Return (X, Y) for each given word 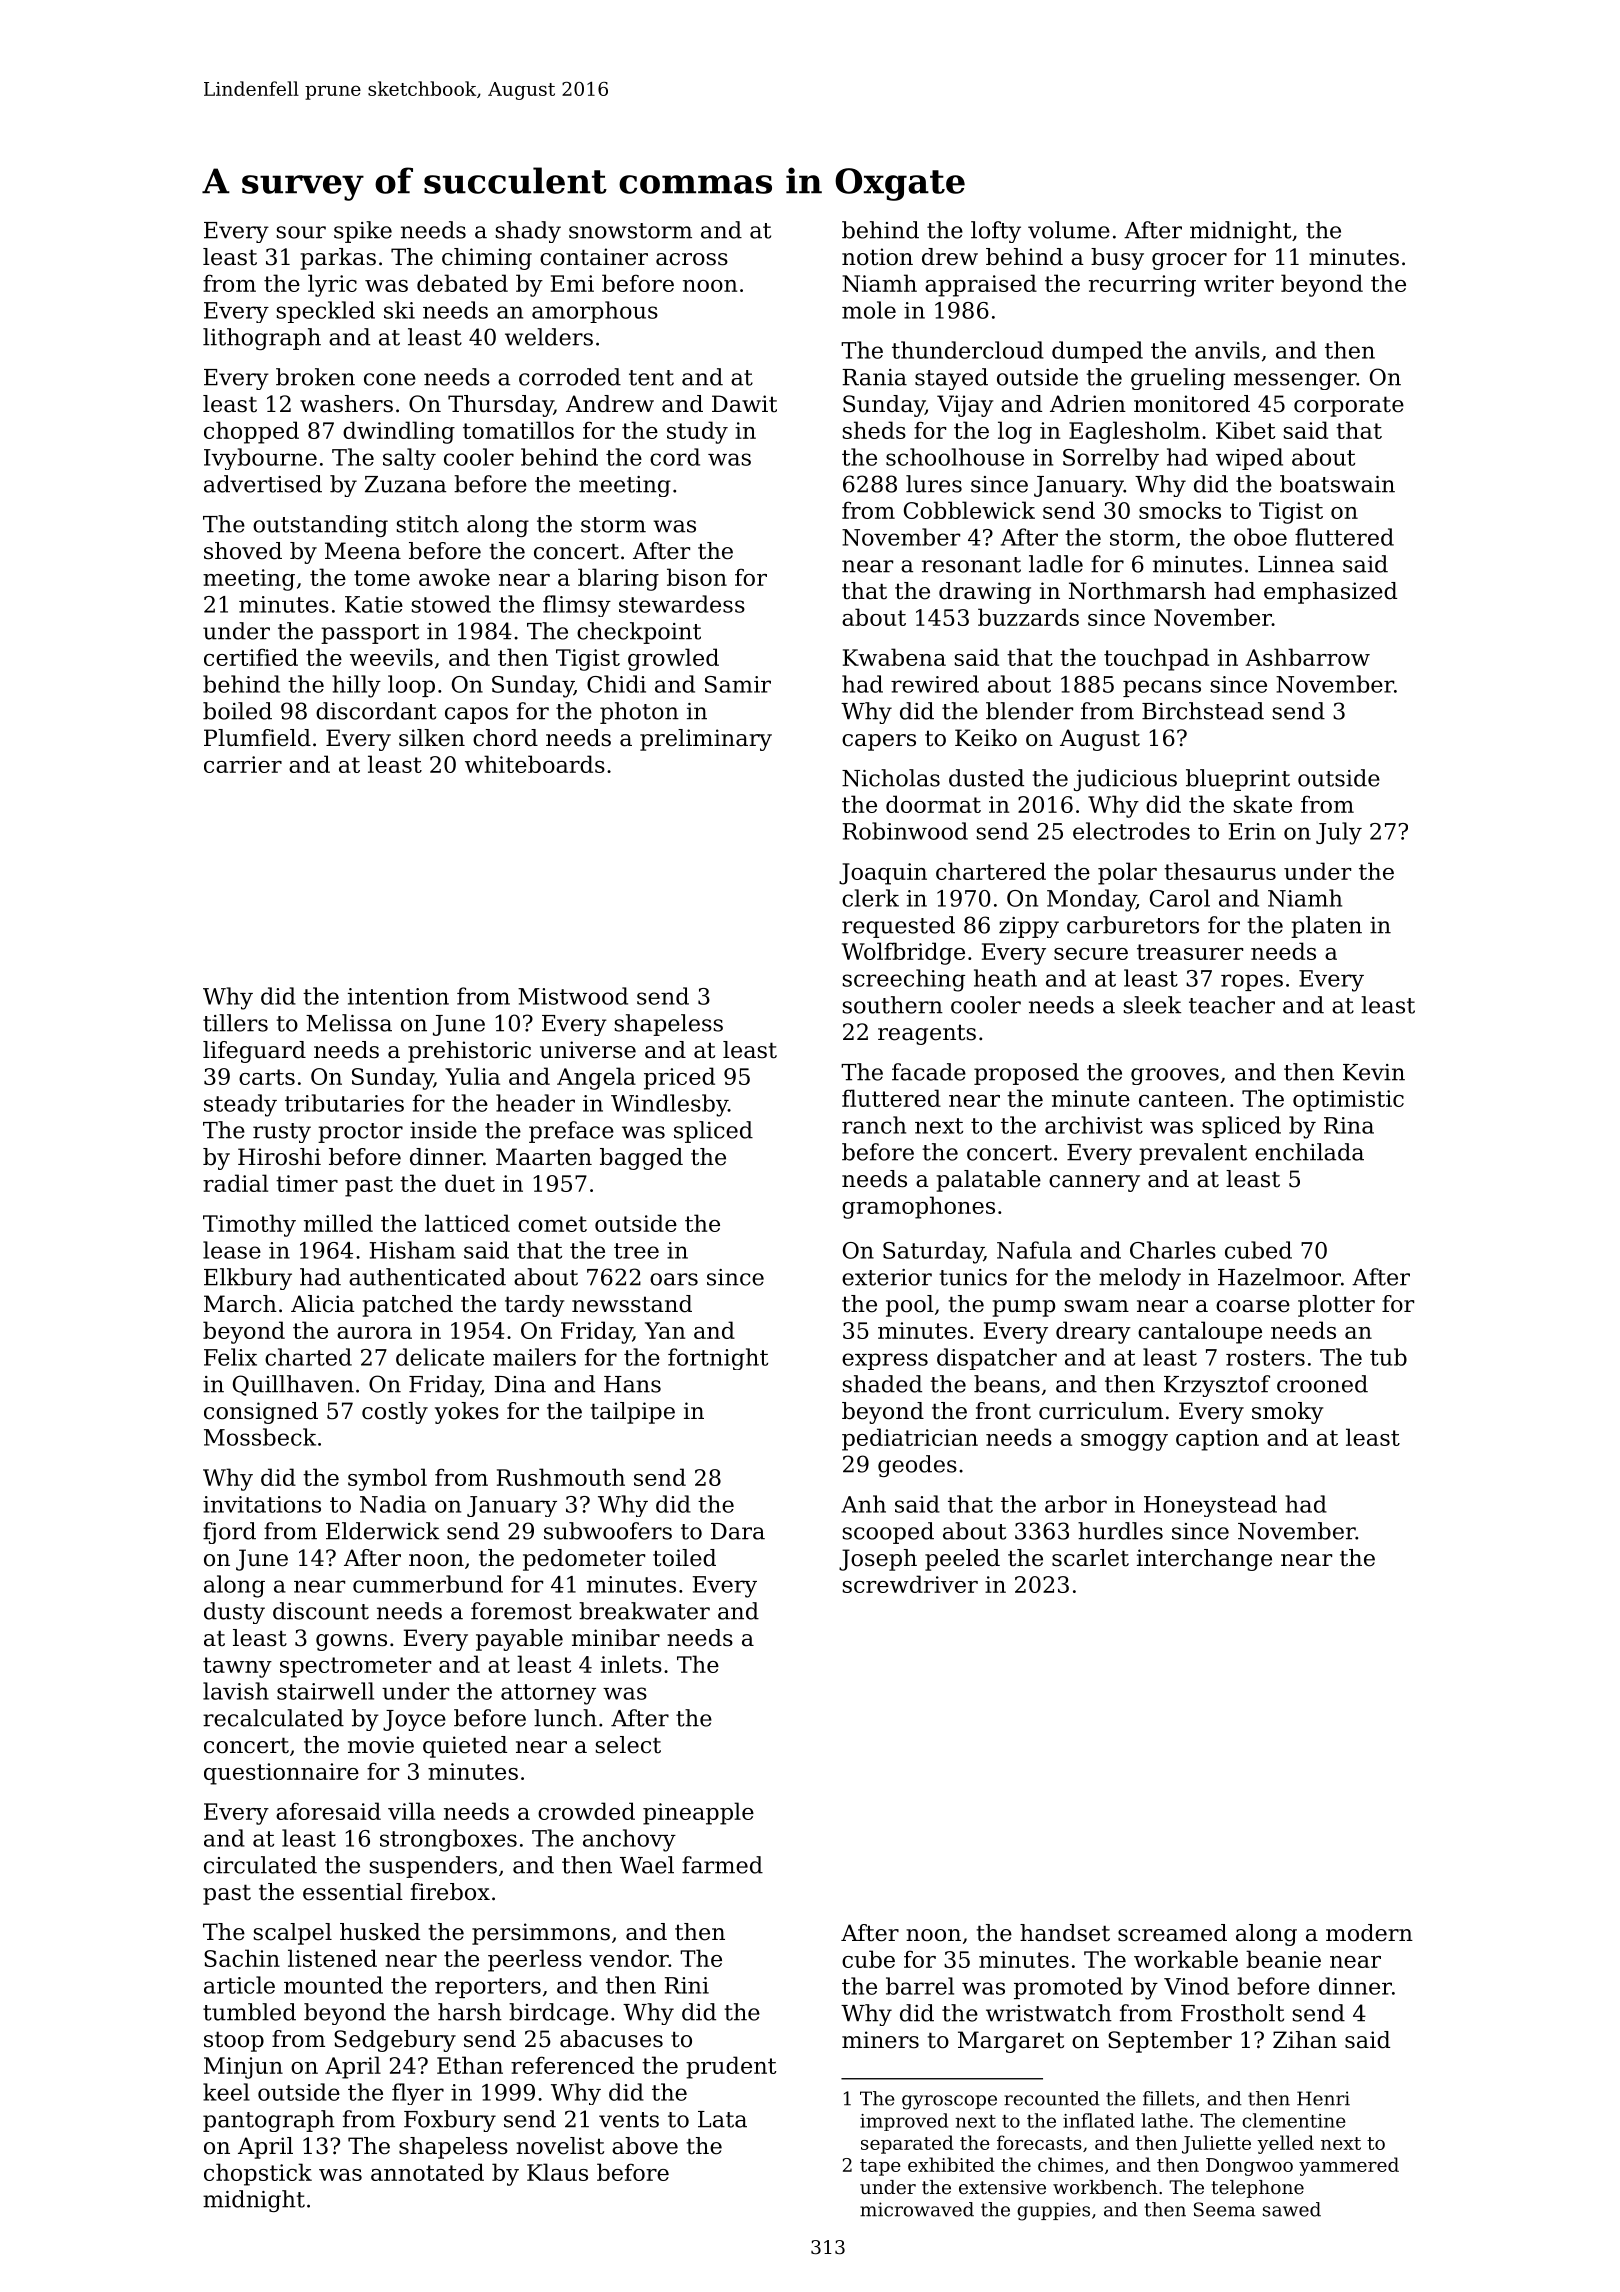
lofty (996, 232)
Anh (863, 1504)
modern (1369, 1933)
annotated (427, 2172)
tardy (534, 1306)
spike (363, 232)
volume (1069, 230)
